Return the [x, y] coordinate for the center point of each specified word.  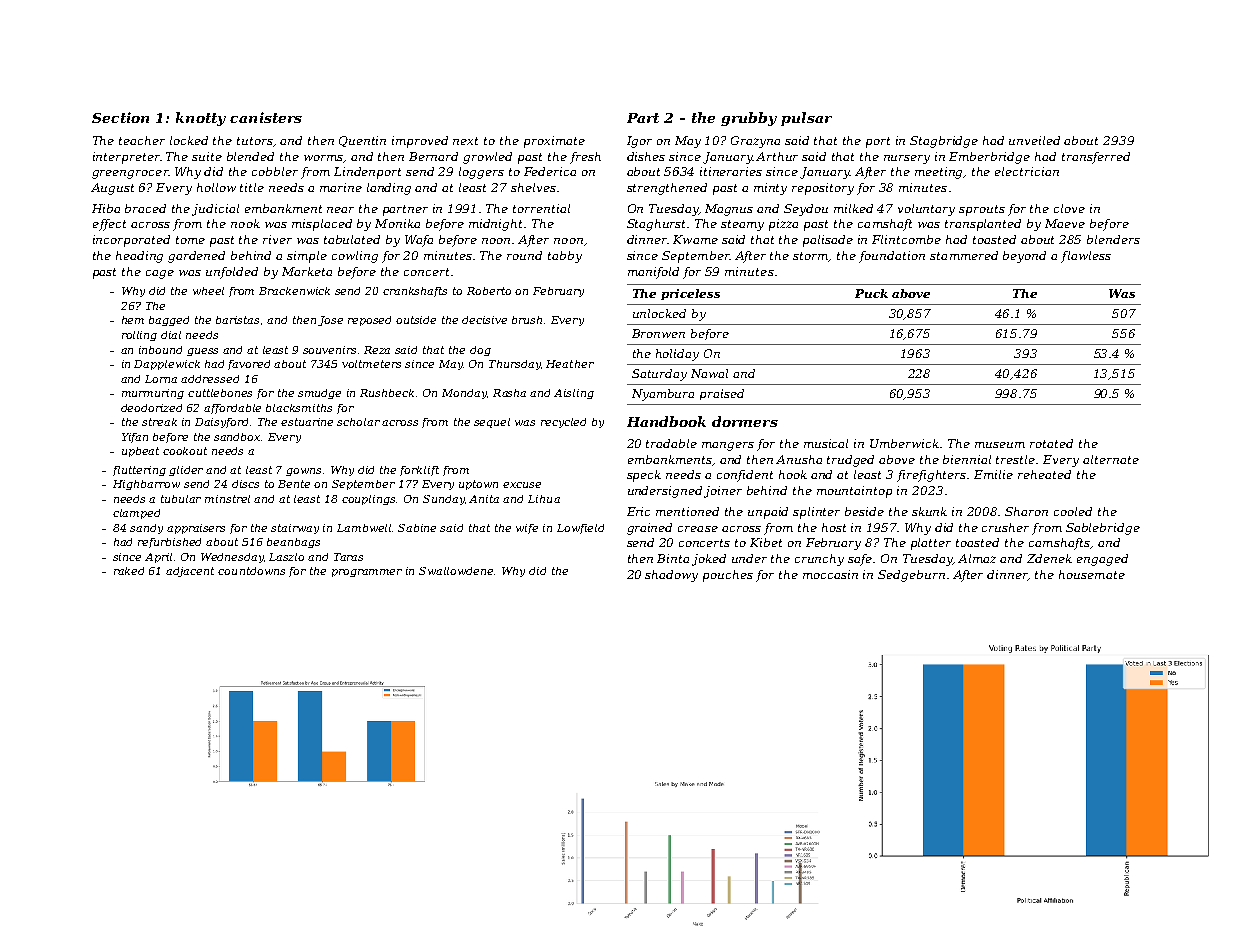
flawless [1086, 257]
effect [109, 225]
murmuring [153, 394]
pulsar [806, 119]
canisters [266, 117]
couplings [369, 500]
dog [480, 351]
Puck [871, 293]
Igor [639, 142]
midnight [495, 225]
